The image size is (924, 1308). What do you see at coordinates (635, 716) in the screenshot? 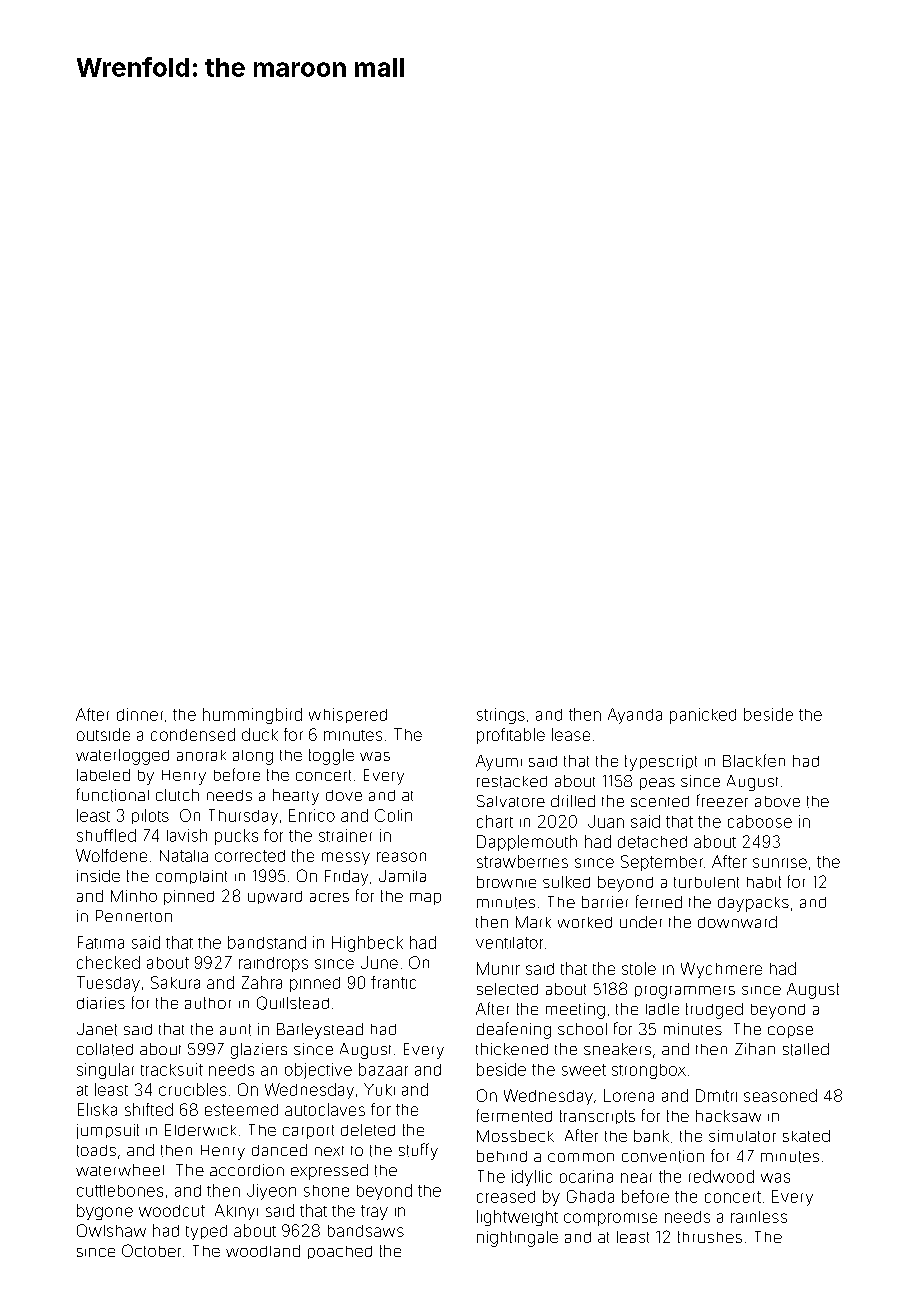
I see `Ayanda` at bounding box center [635, 716].
